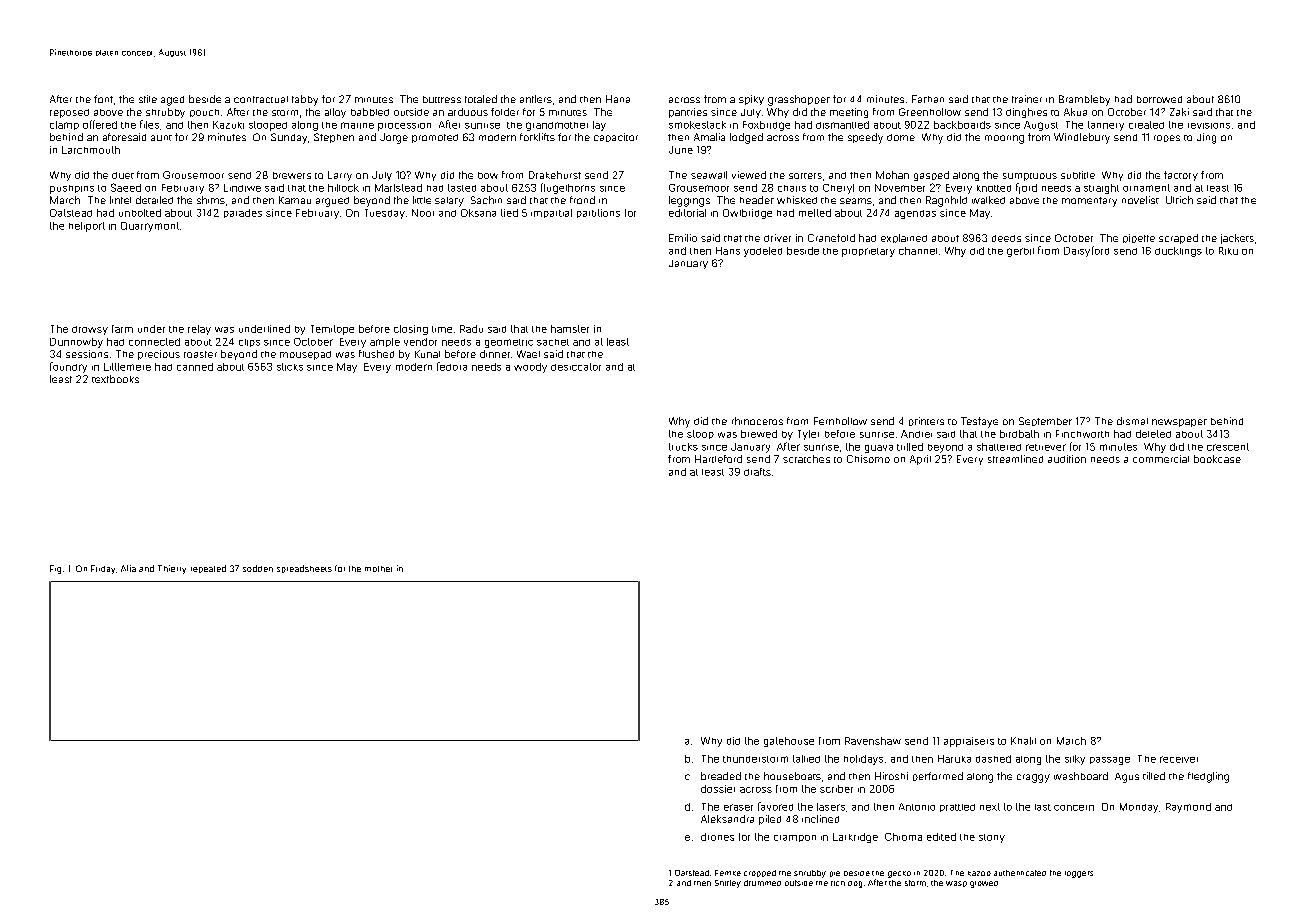 This image has width=1308, height=924. Describe the element at coordinates (728, 884) in the image. I see `Shirley` at that location.
